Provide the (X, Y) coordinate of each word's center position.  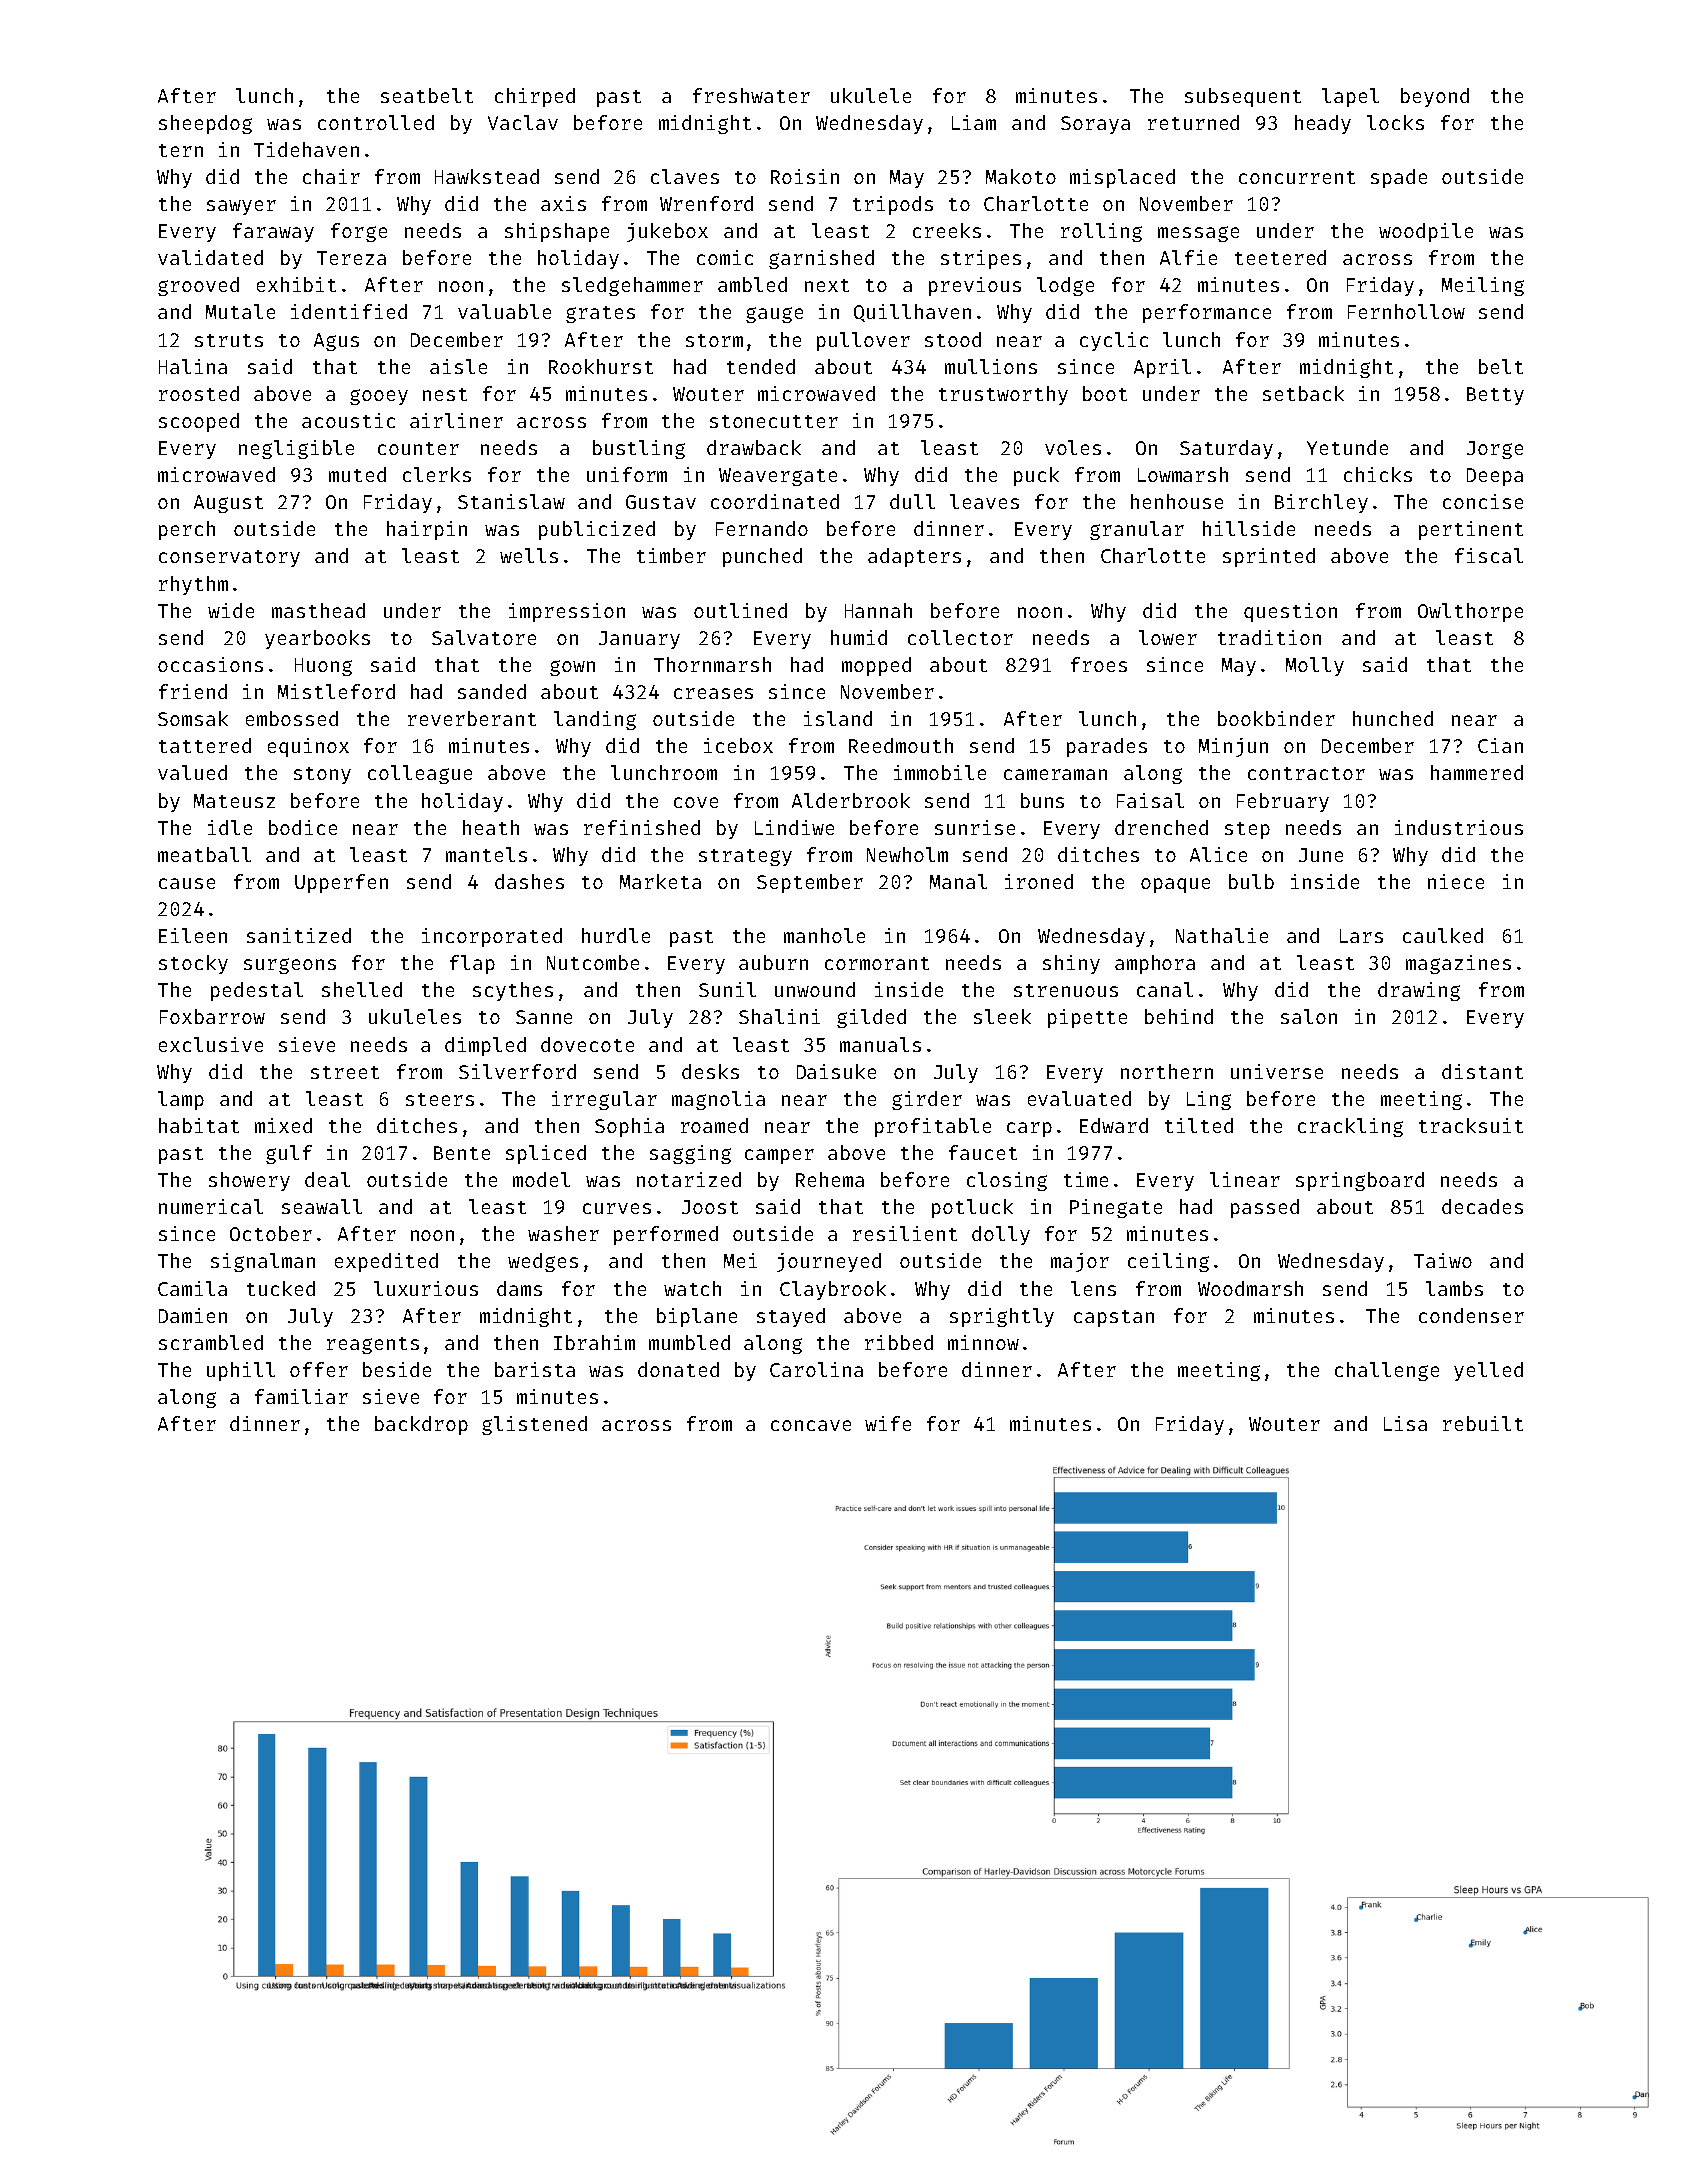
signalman (263, 1262)
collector (960, 637)
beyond (1435, 97)
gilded (871, 1018)
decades (1482, 1206)
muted (357, 474)
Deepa (1495, 477)
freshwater (751, 95)
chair (331, 176)
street (345, 1072)
